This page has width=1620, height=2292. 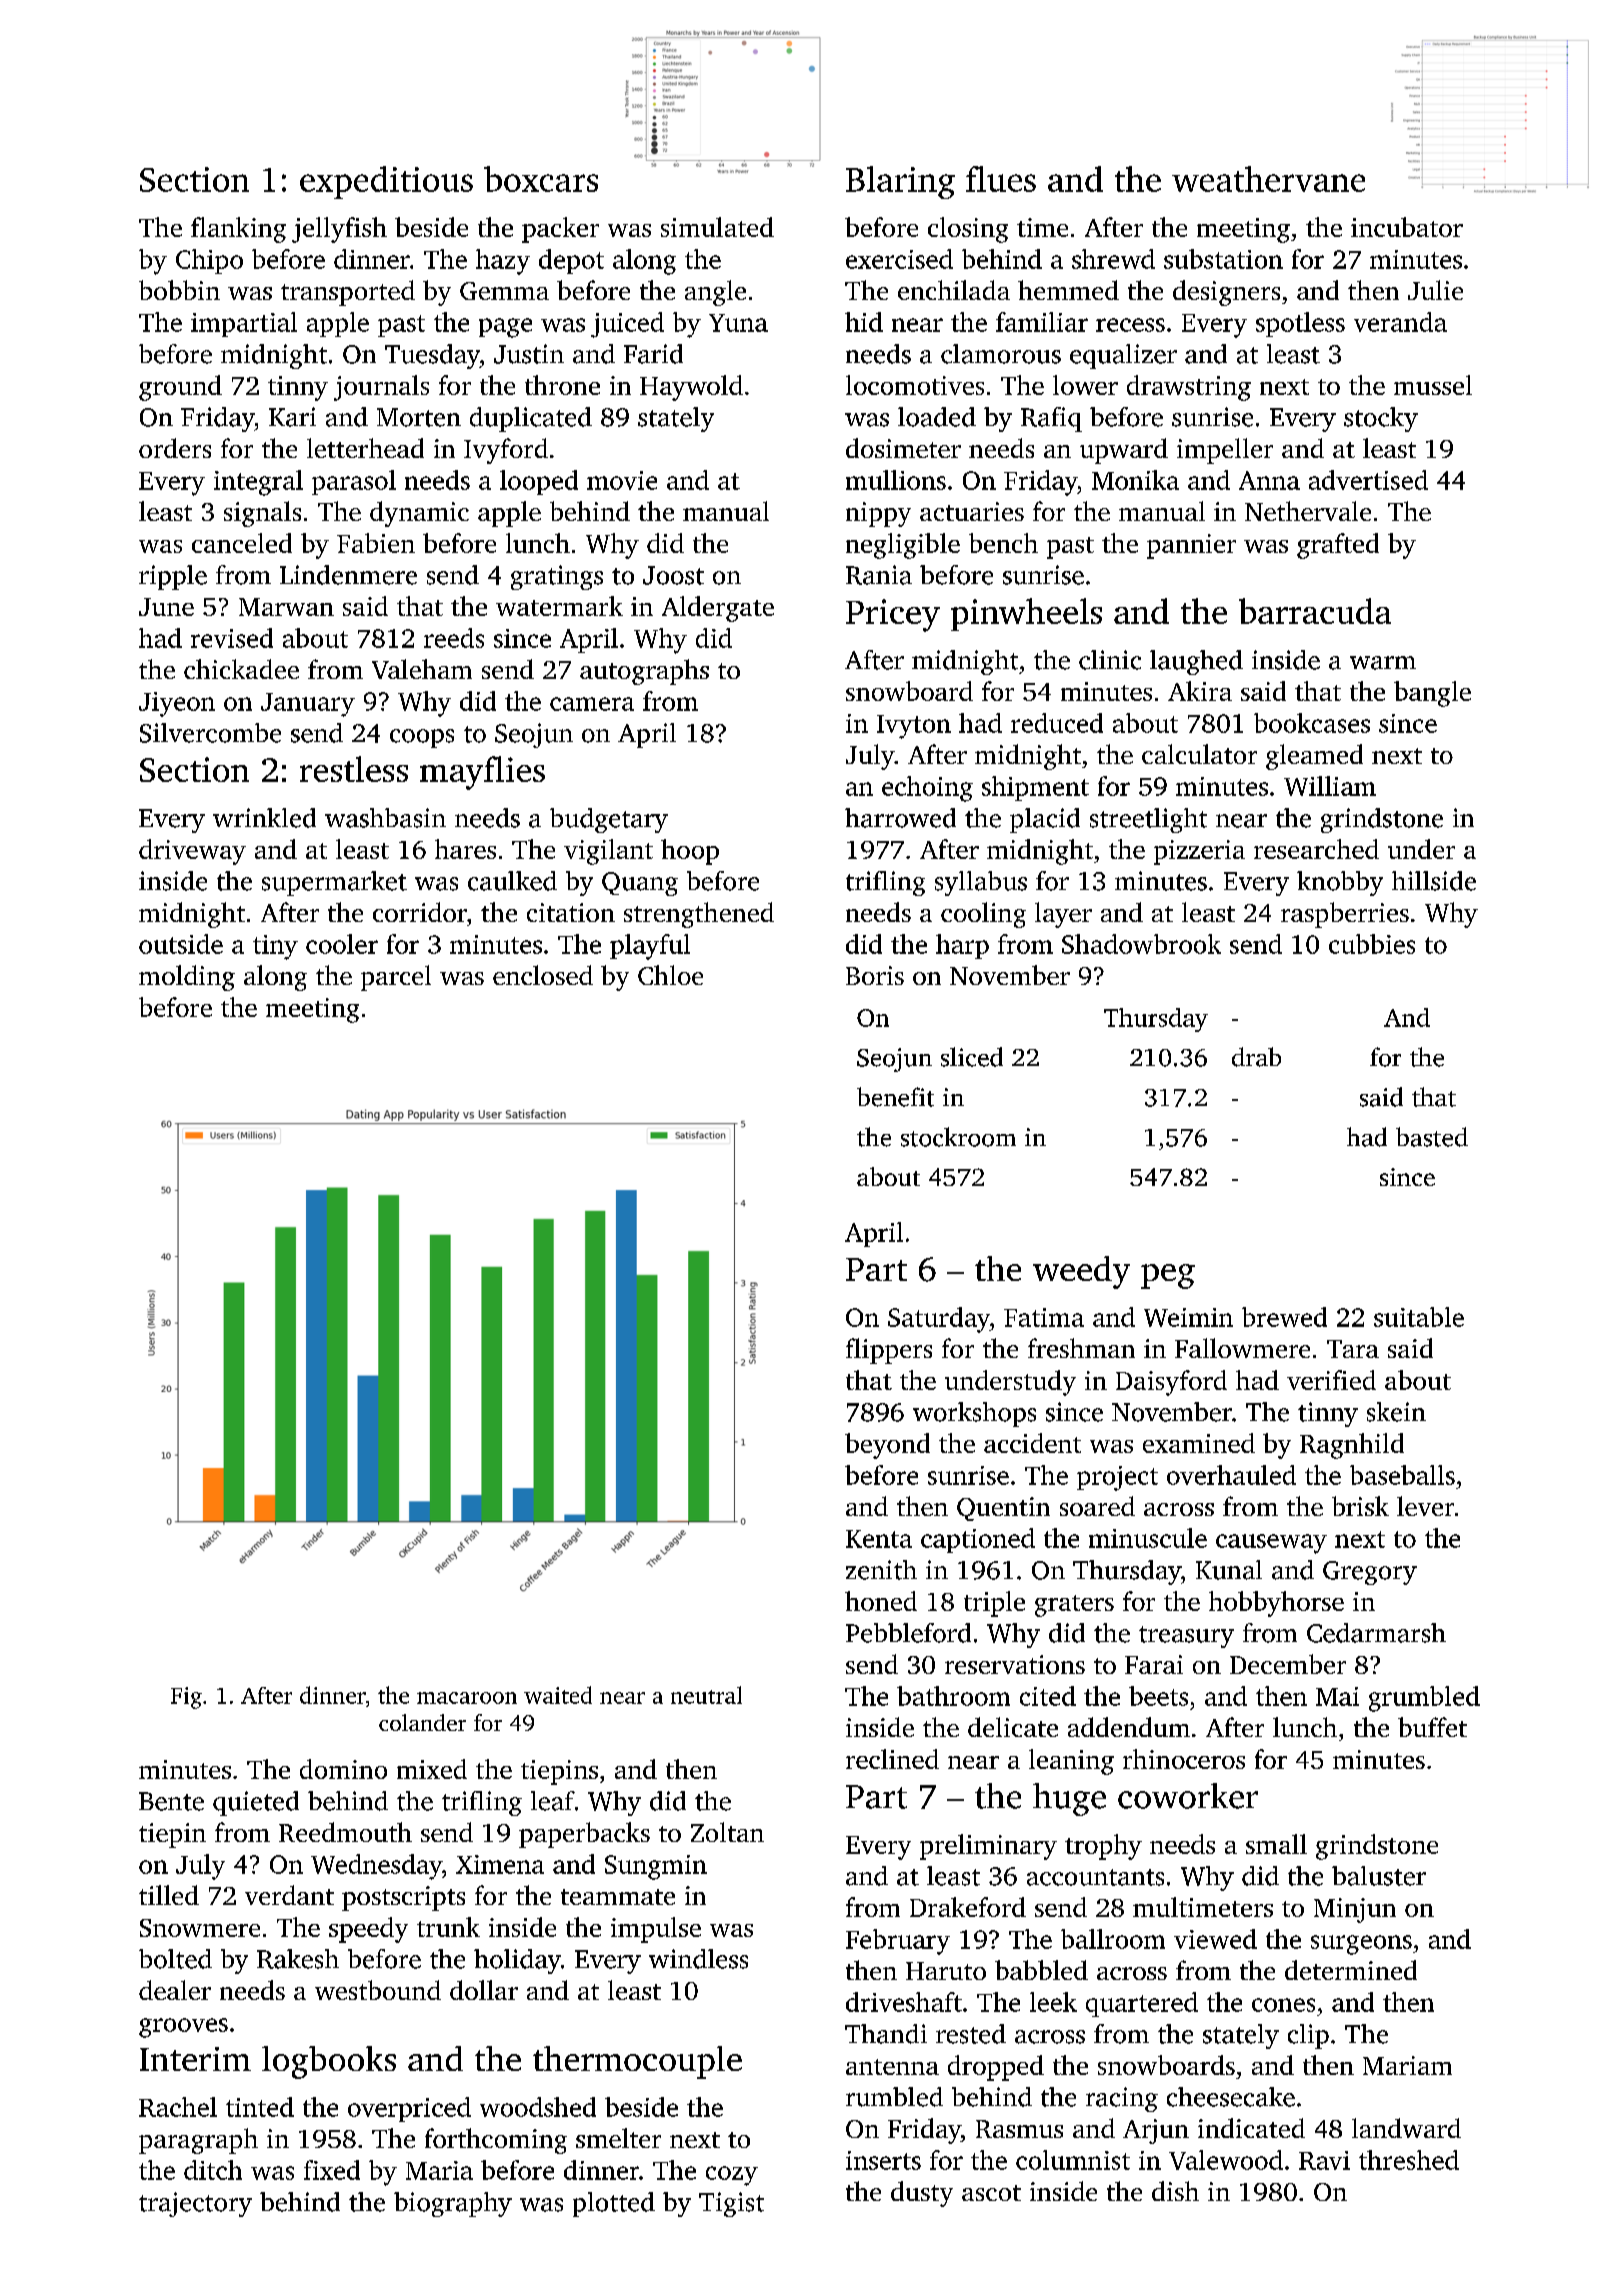 I want to click on Ivyton, so click(x=914, y=727).
